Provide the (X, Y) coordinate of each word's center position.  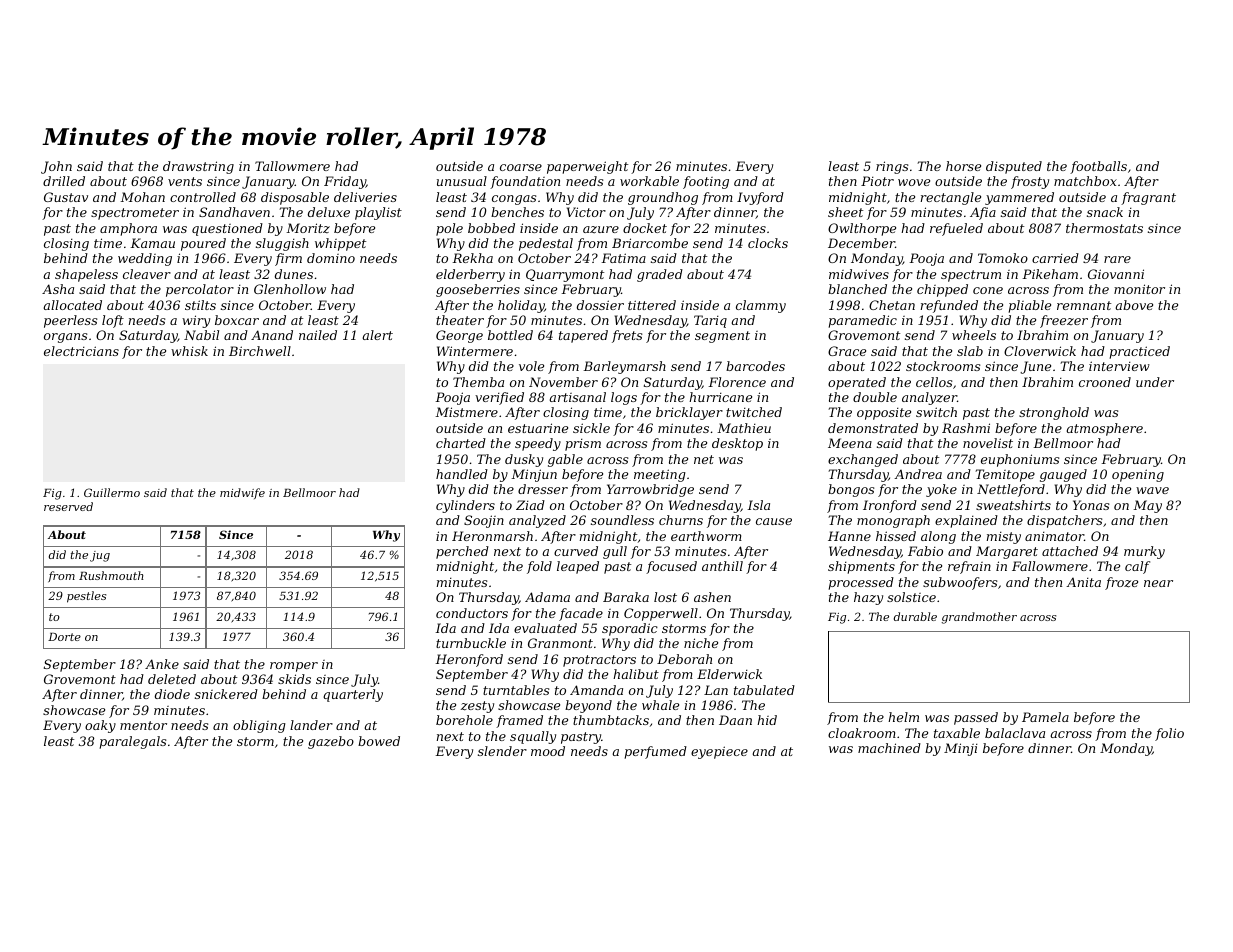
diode (172, 694)
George (459, 336)
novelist (988, 443)
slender (502, 751)
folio (1169, 734)
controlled (203, 197)
